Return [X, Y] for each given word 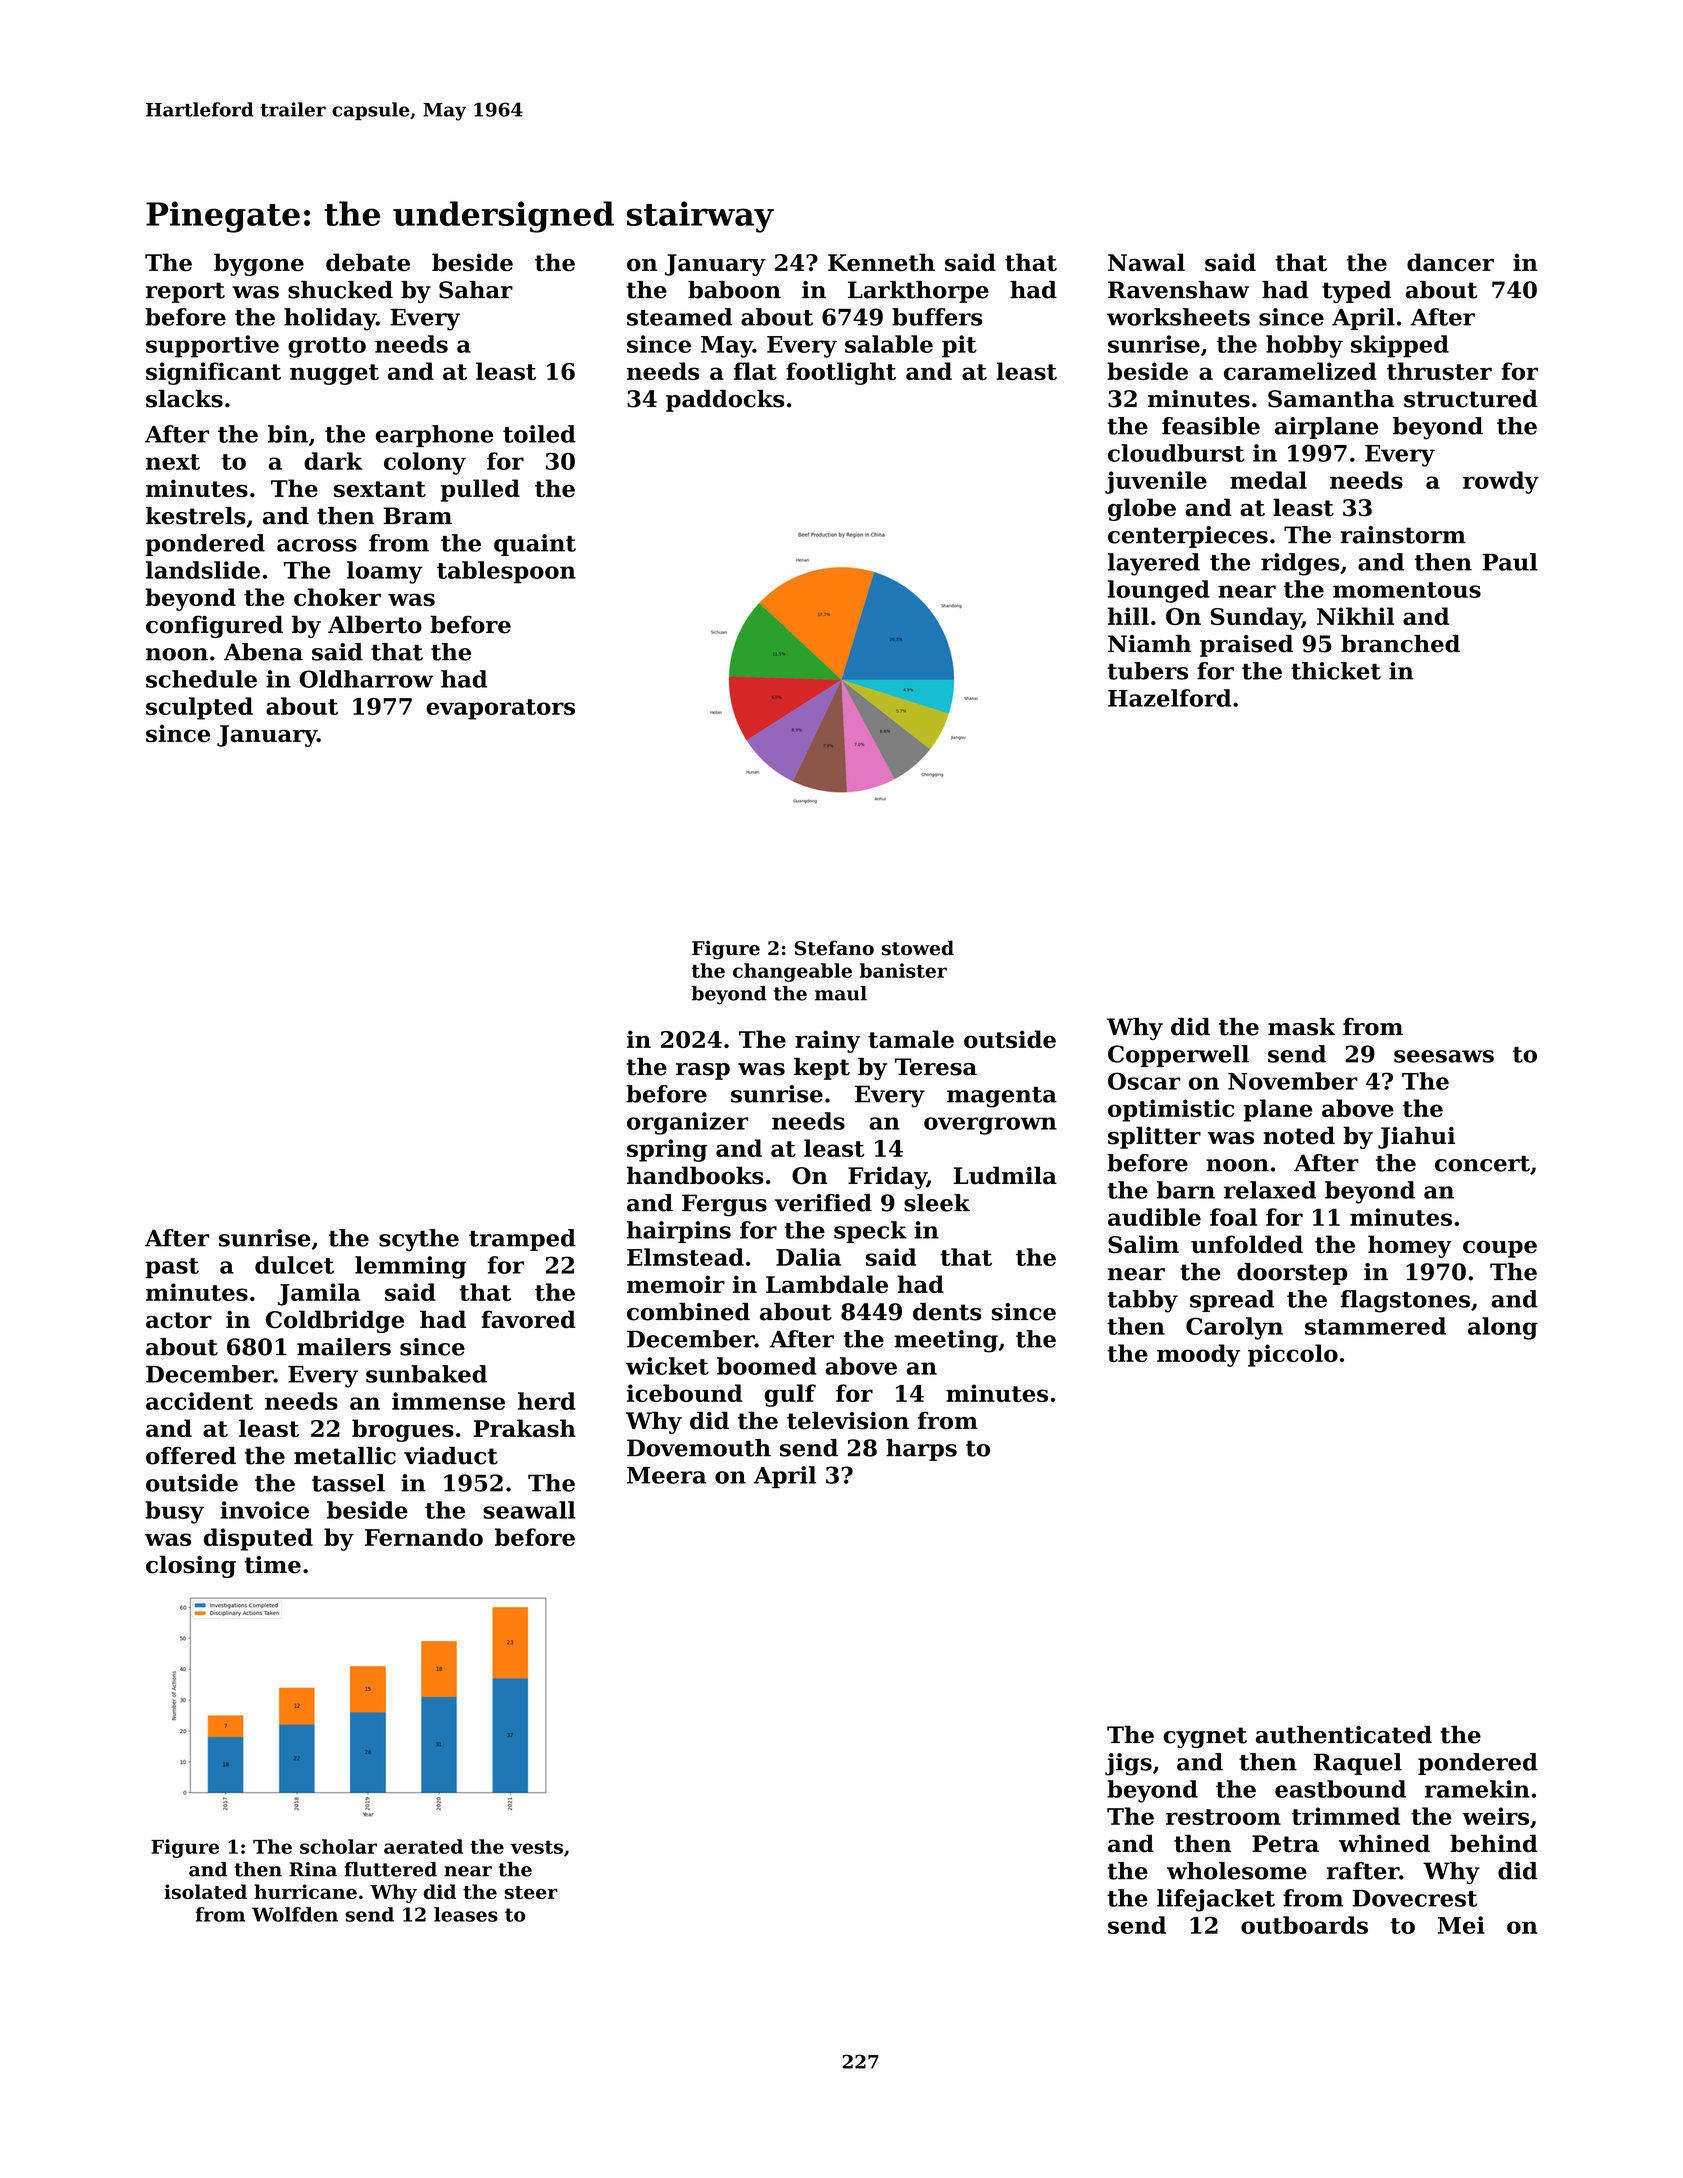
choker [337, 597]
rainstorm [1403, 535]
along [1503, 1328]
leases [466, 1914]
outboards [1304, 1925]
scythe [419, 1240]
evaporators [500, 709]
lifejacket [1216, 1900]
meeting [946, 1341]
